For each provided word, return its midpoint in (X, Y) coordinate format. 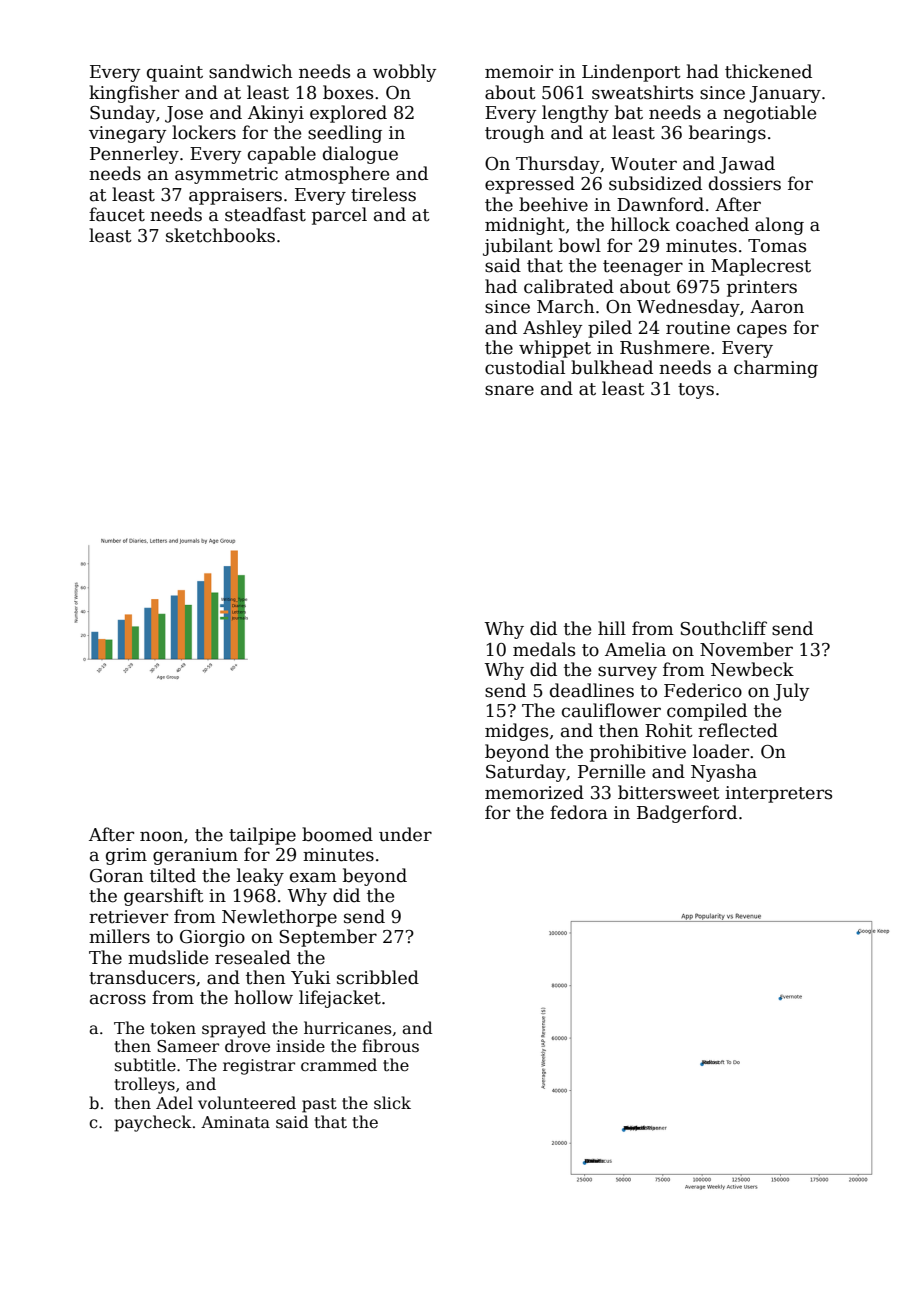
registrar (259, 1067)
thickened (768, 71)
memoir (519, 72)
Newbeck (752, 669)
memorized (534, 792)
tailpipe (262, 836)
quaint (175, 73)
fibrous (390, 1046)
